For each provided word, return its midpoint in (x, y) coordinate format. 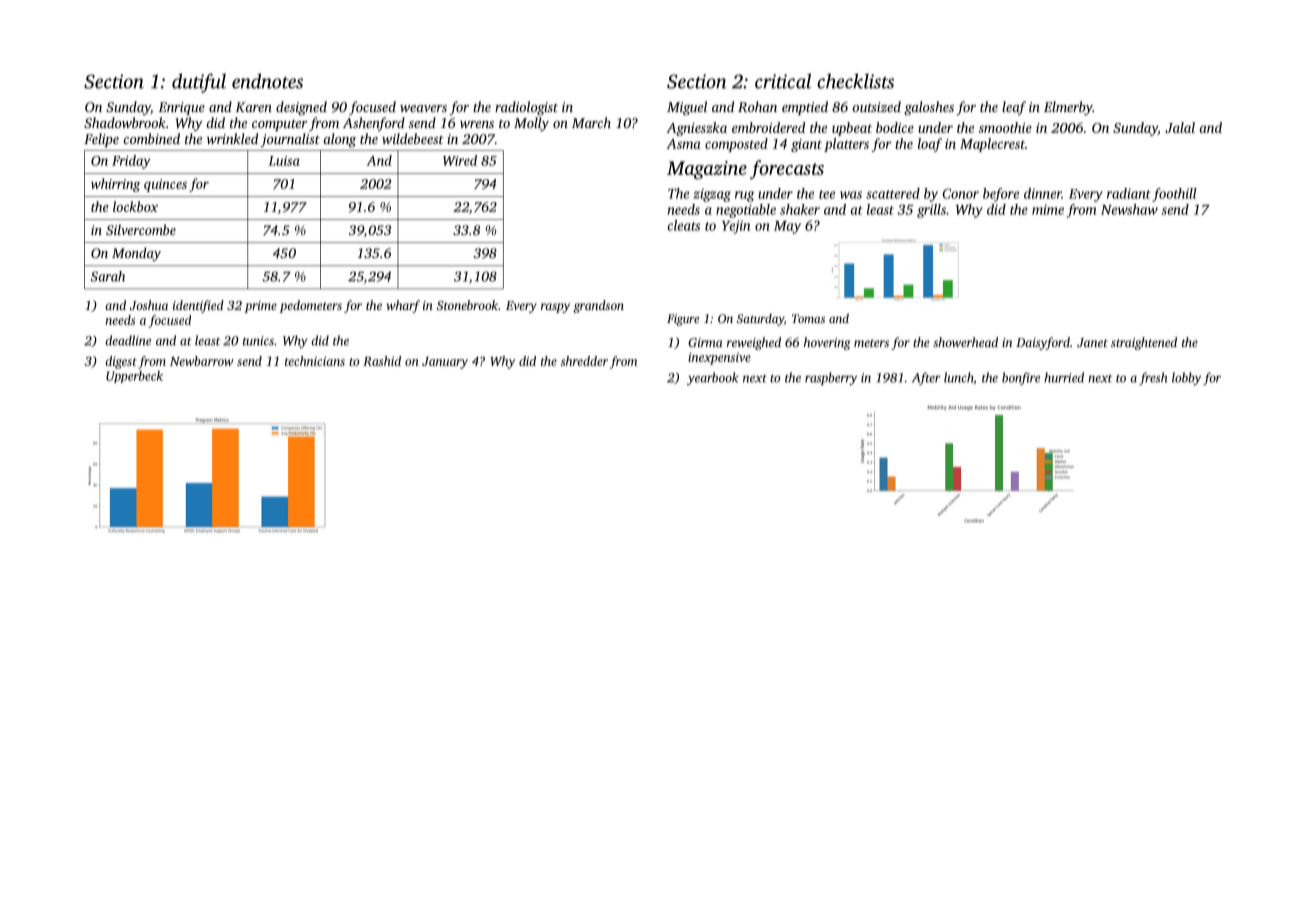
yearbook (713, 378)
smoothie (1005, 127)
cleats (684, 225)
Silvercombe (141, 229)
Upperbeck (134, 377)
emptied (805, 108)
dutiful (199, 83)
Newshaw (1129, 209)
